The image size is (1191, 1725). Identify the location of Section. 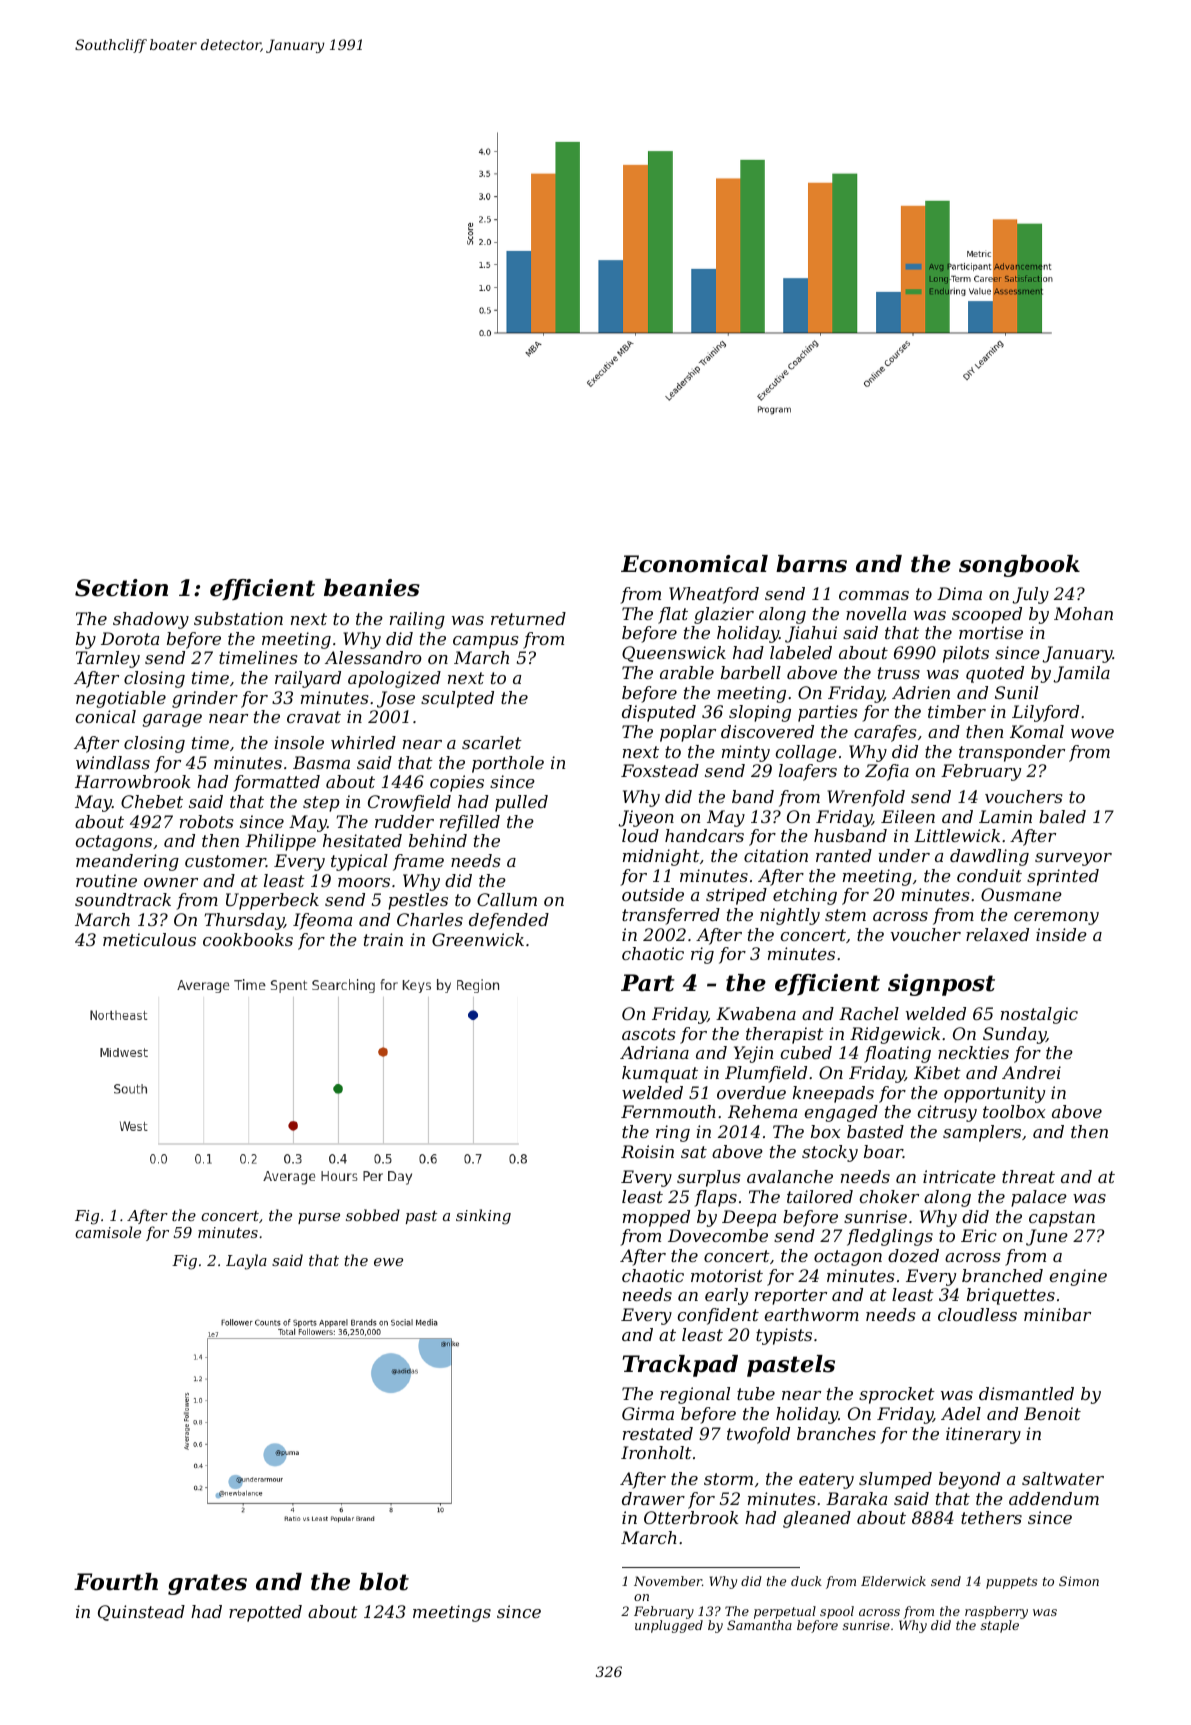
(121, 588).
